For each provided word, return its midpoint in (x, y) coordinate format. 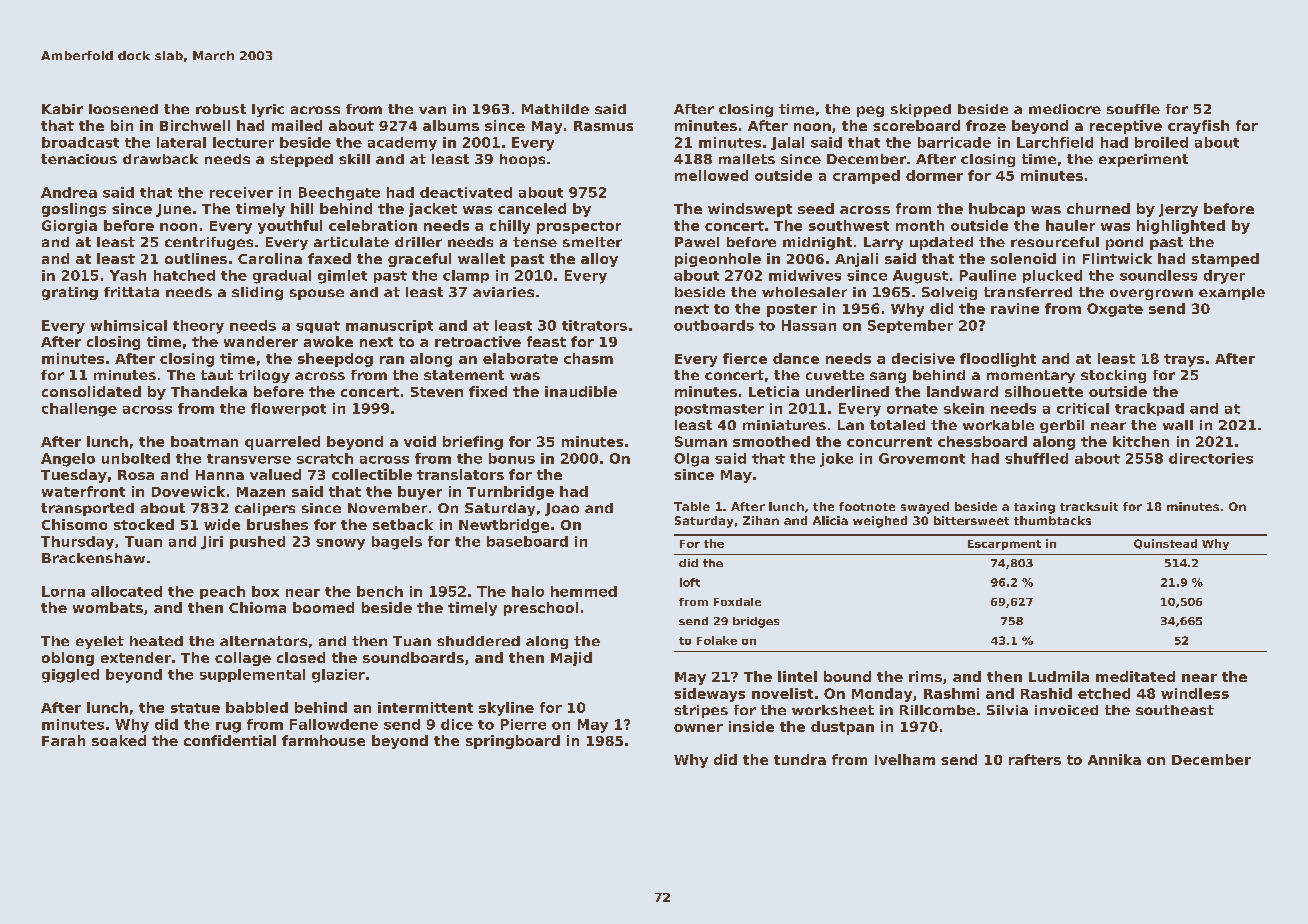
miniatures (784, 425)
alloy (599, 260)
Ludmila (1059, 676)
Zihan (761, 520)
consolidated (91, 391)
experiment (1143, 160)
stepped (302, 160)
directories (1211, 458)
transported (87, 509)
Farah (63, 740)
